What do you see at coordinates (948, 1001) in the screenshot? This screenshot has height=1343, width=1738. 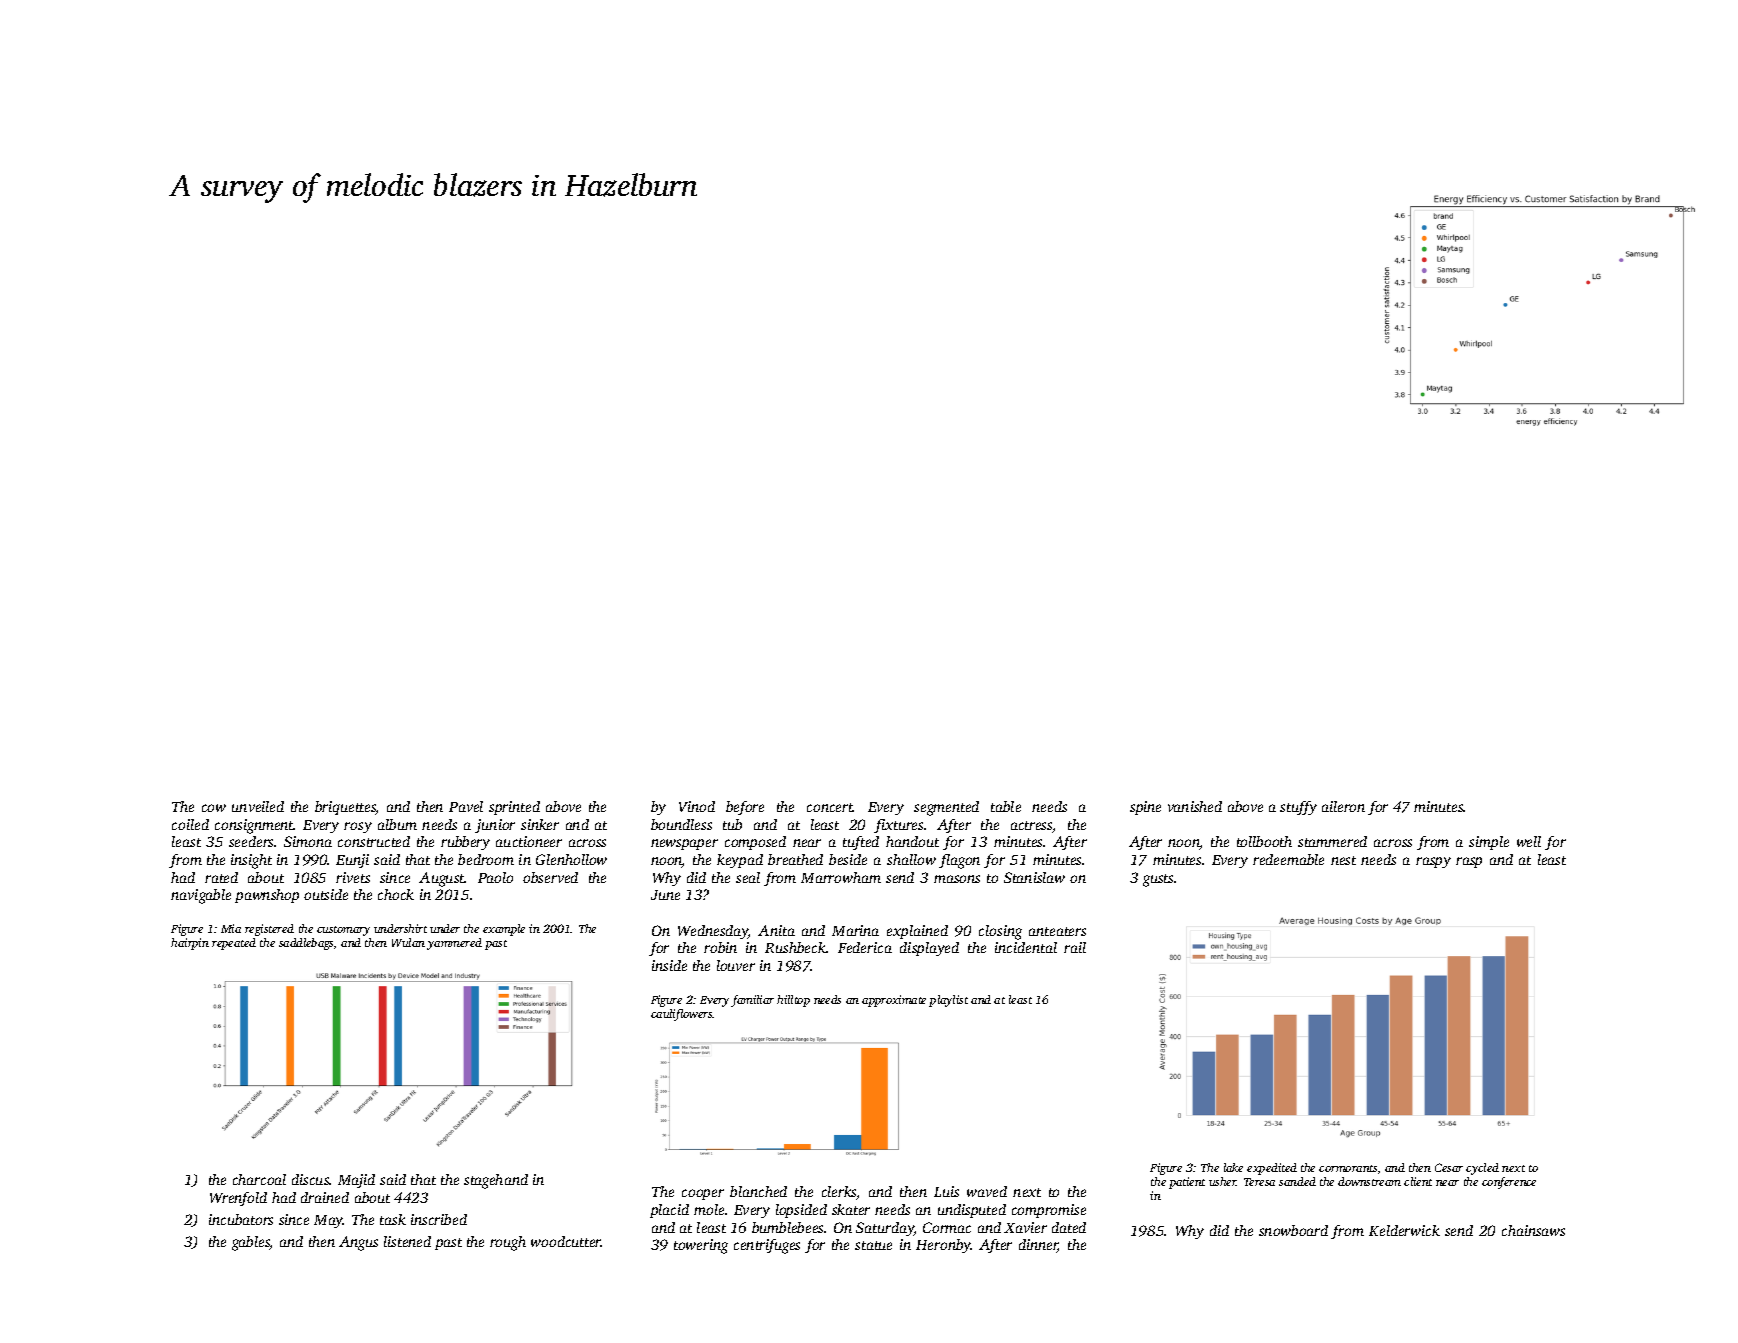 I see `playlist` at bounding box center [948, 1001].
